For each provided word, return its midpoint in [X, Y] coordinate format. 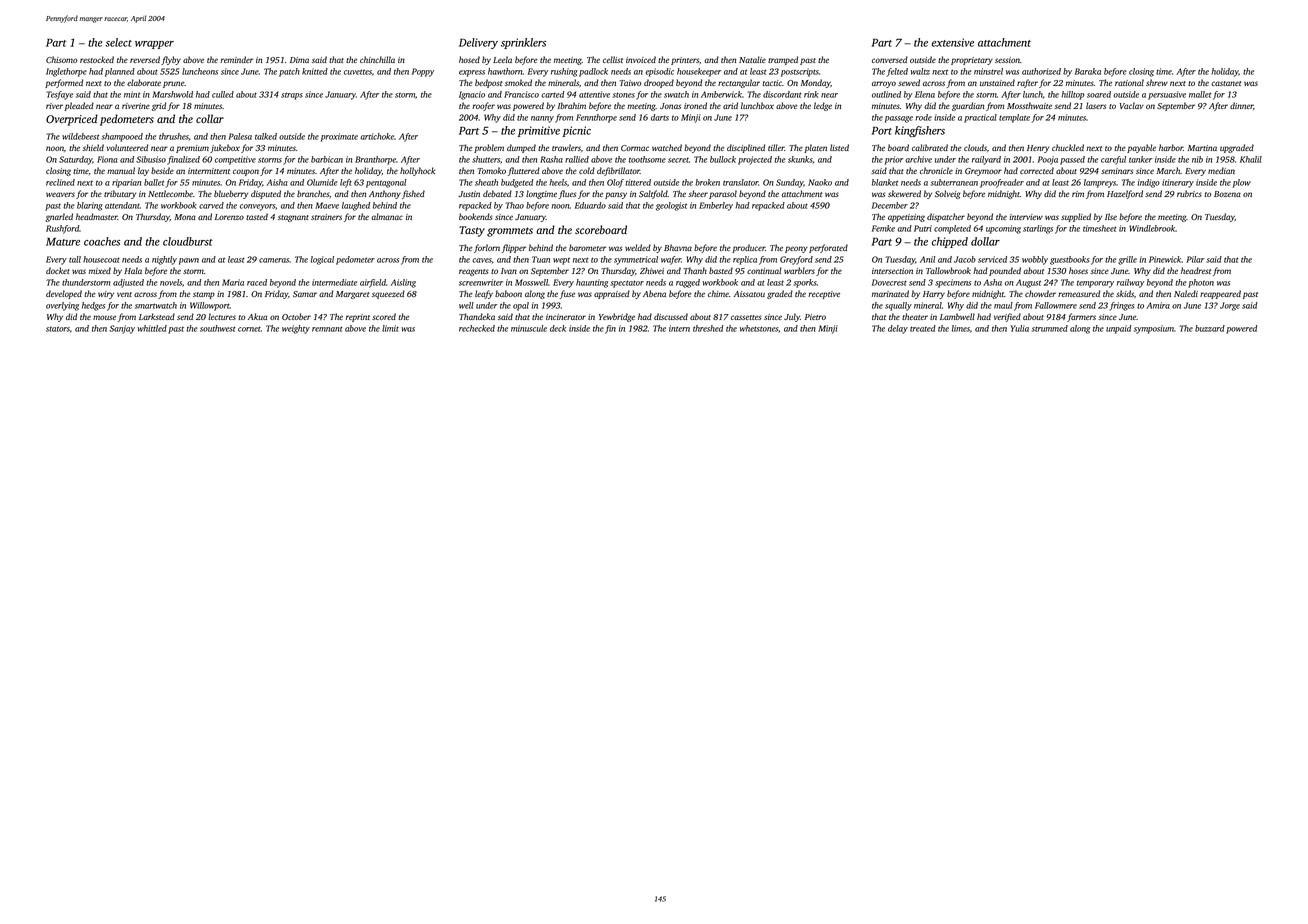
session [1007, 60]
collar [210, 118]
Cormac [635, 148]
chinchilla [377, 59]
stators [58, 329]
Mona [185, 217]
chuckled [1068, 147]
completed [952, 229]
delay [898, 329]
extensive [953, 42]
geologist [671, 206]
